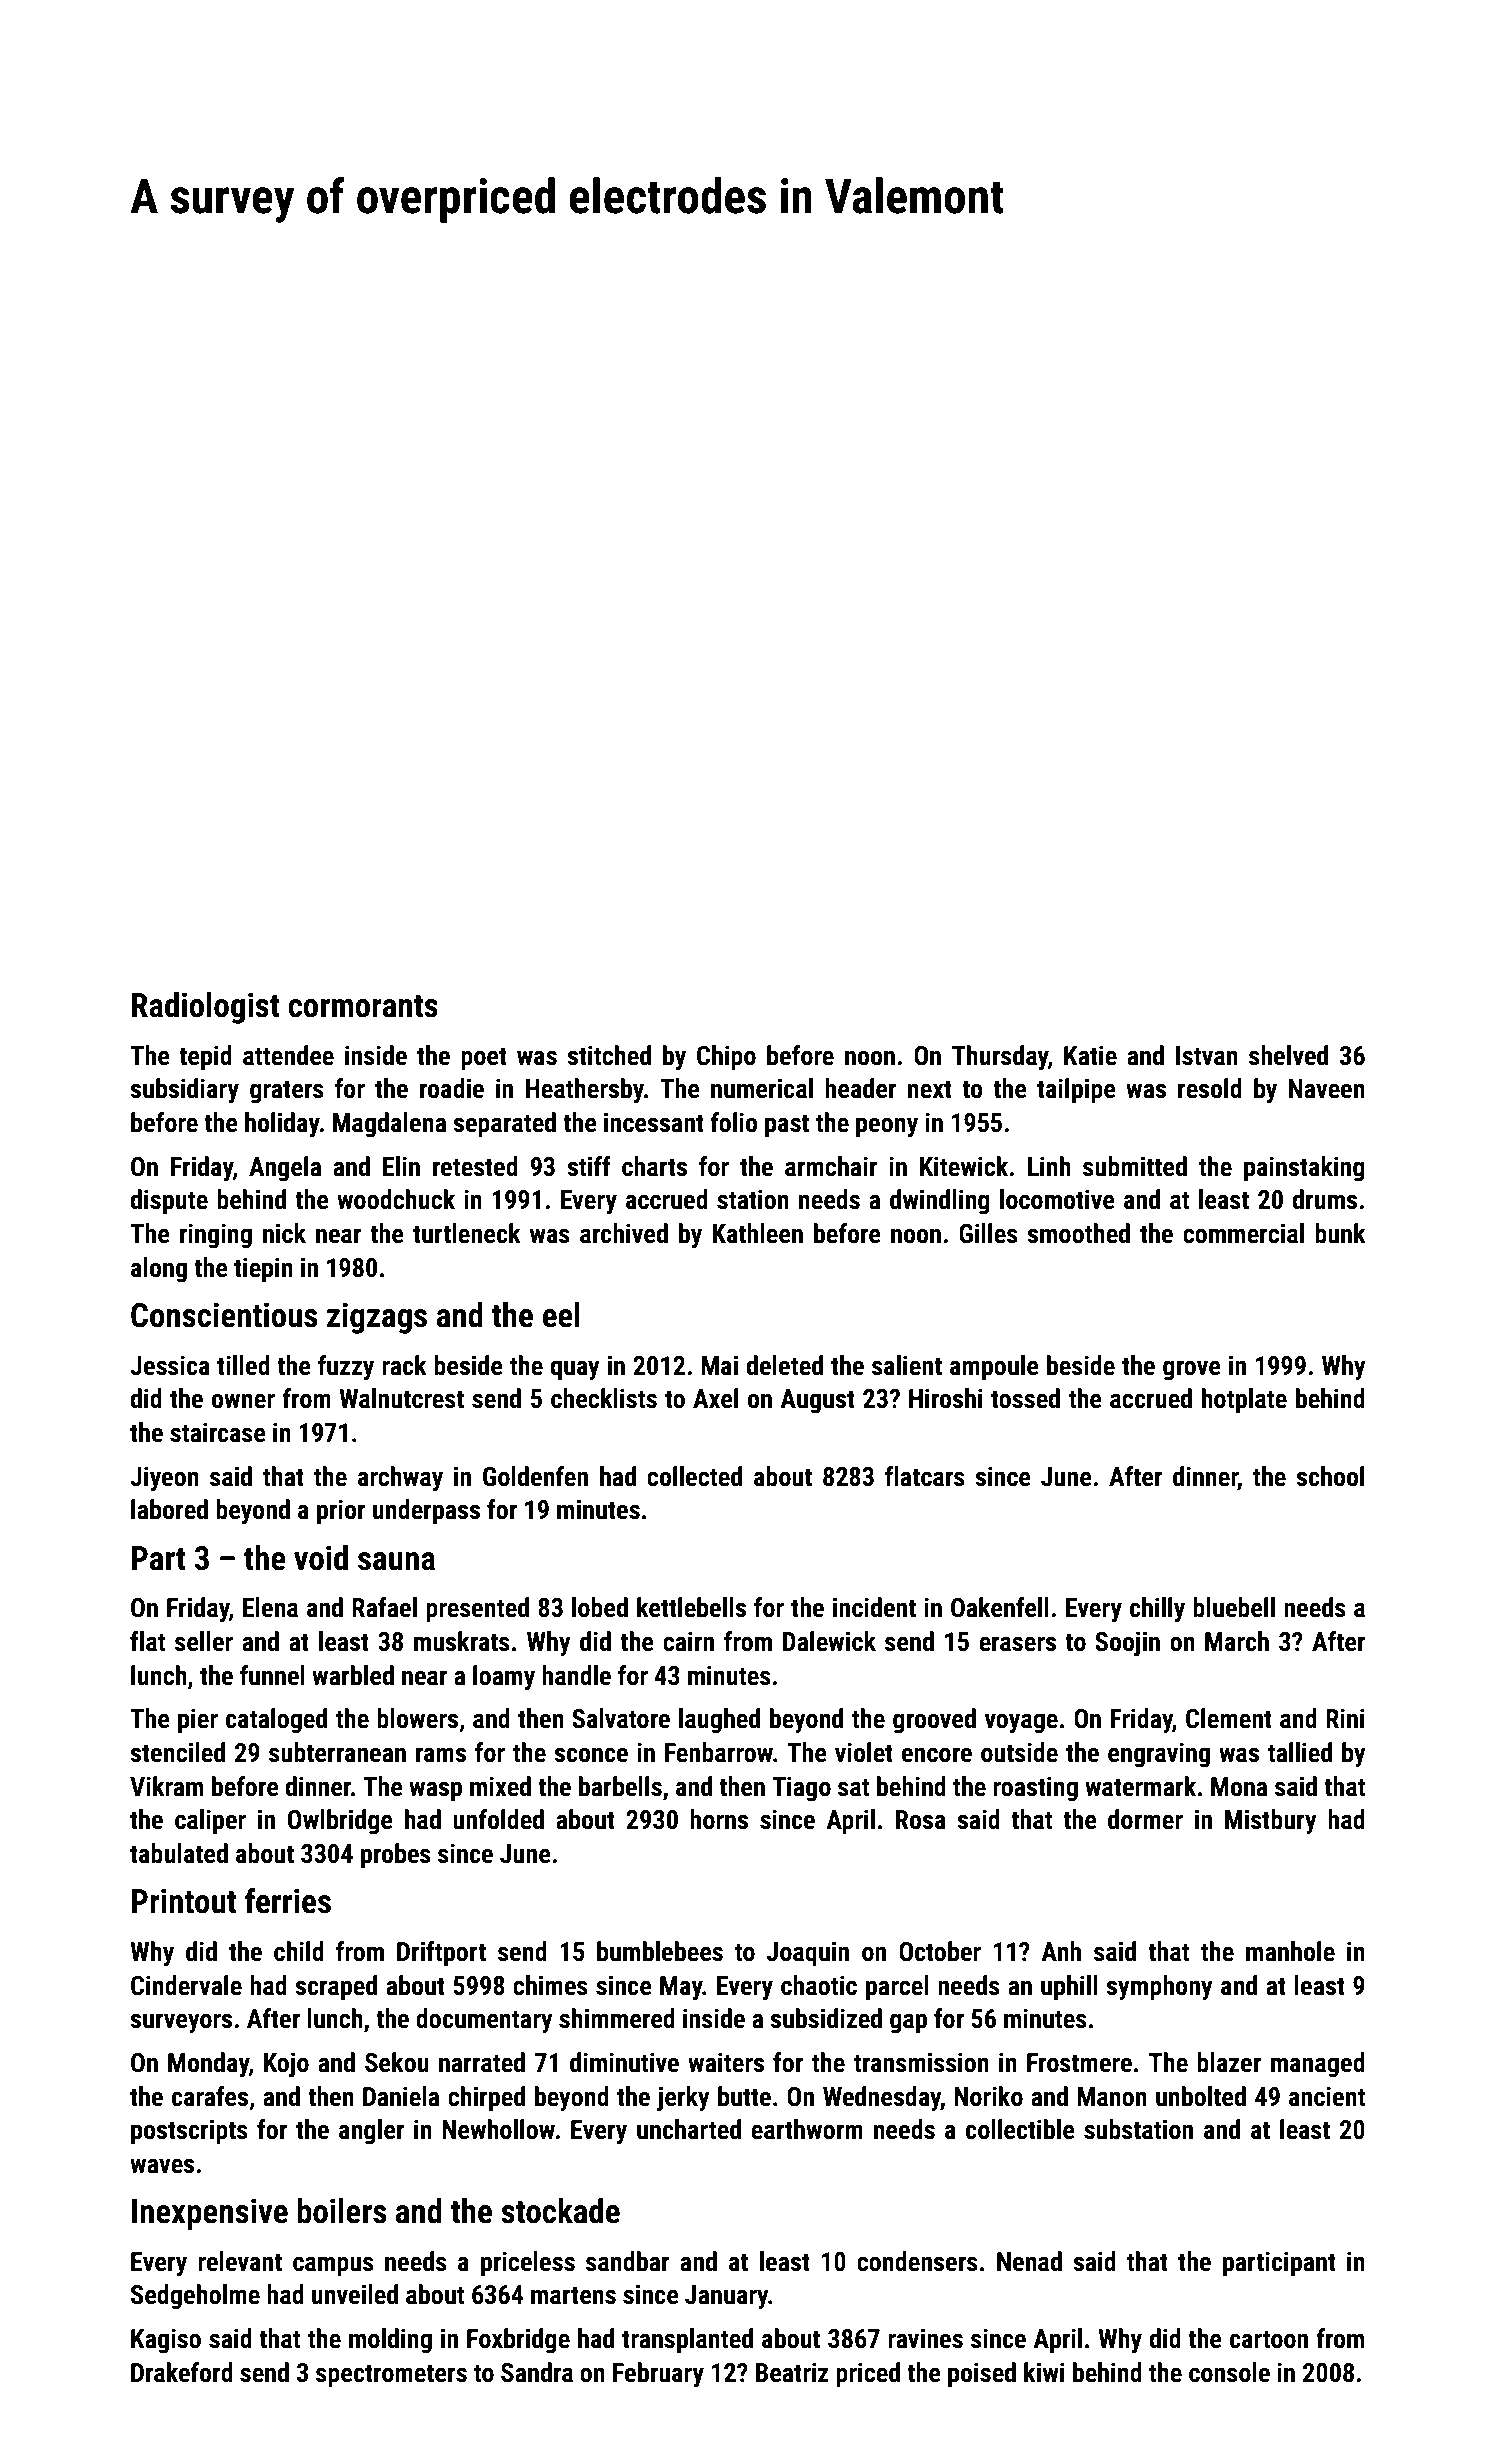 The height and width of the page is (2464, 1496). I want to click on Katie, so click(1090, 1055).
